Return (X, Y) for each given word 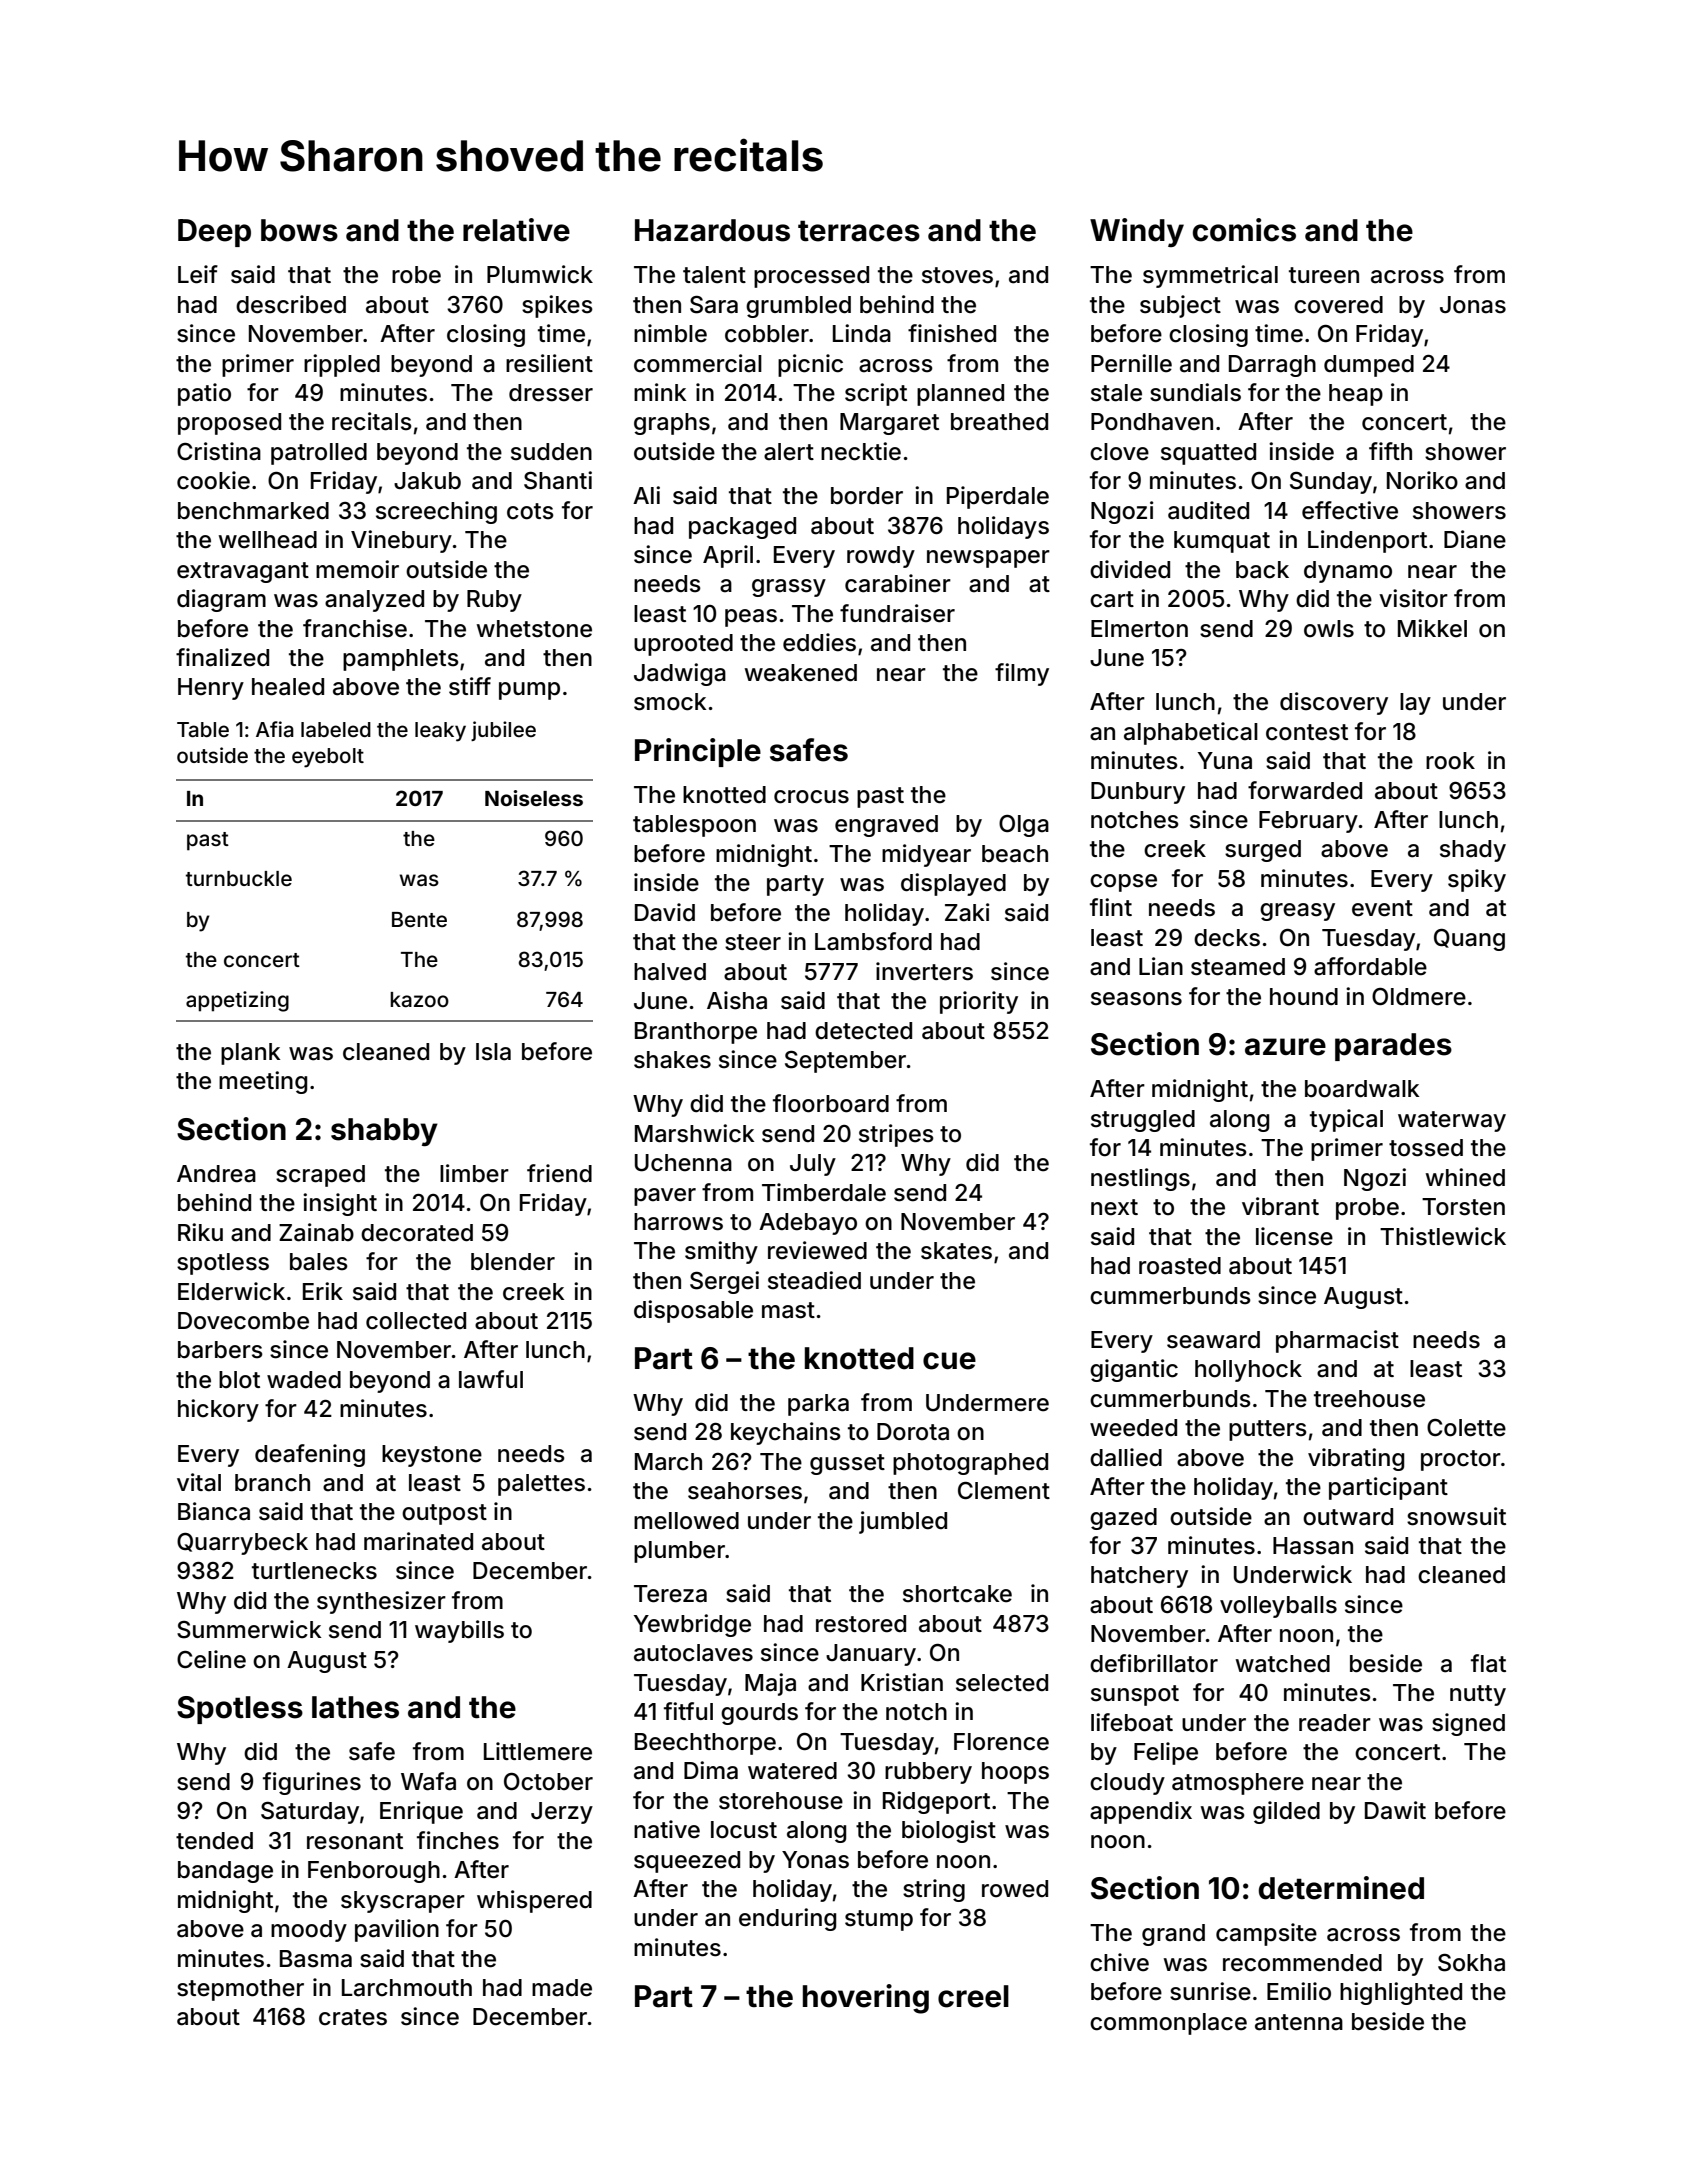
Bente (419, 919)
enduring (787, 1919)
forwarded (1305, 790)
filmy (1022, 674)
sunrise (1210, 1991)
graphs (672, 424)
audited (1208, 510)
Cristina (219, 451)
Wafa (428, 1781)
